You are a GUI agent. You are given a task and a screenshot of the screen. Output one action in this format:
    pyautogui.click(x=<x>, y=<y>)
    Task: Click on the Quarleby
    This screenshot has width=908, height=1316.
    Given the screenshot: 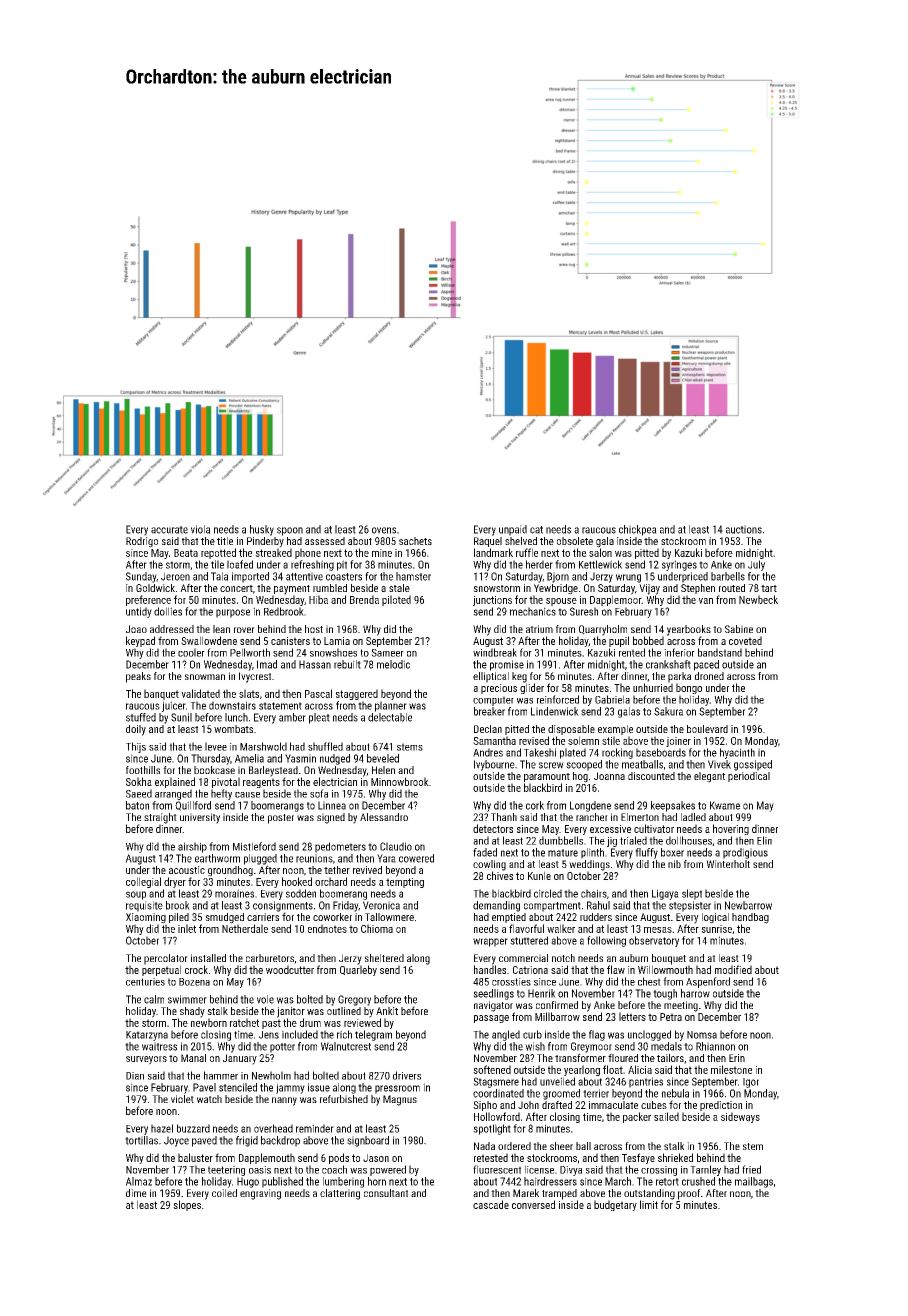 What is the action you would take?
    pyautogui.click(x=358, y=970)
